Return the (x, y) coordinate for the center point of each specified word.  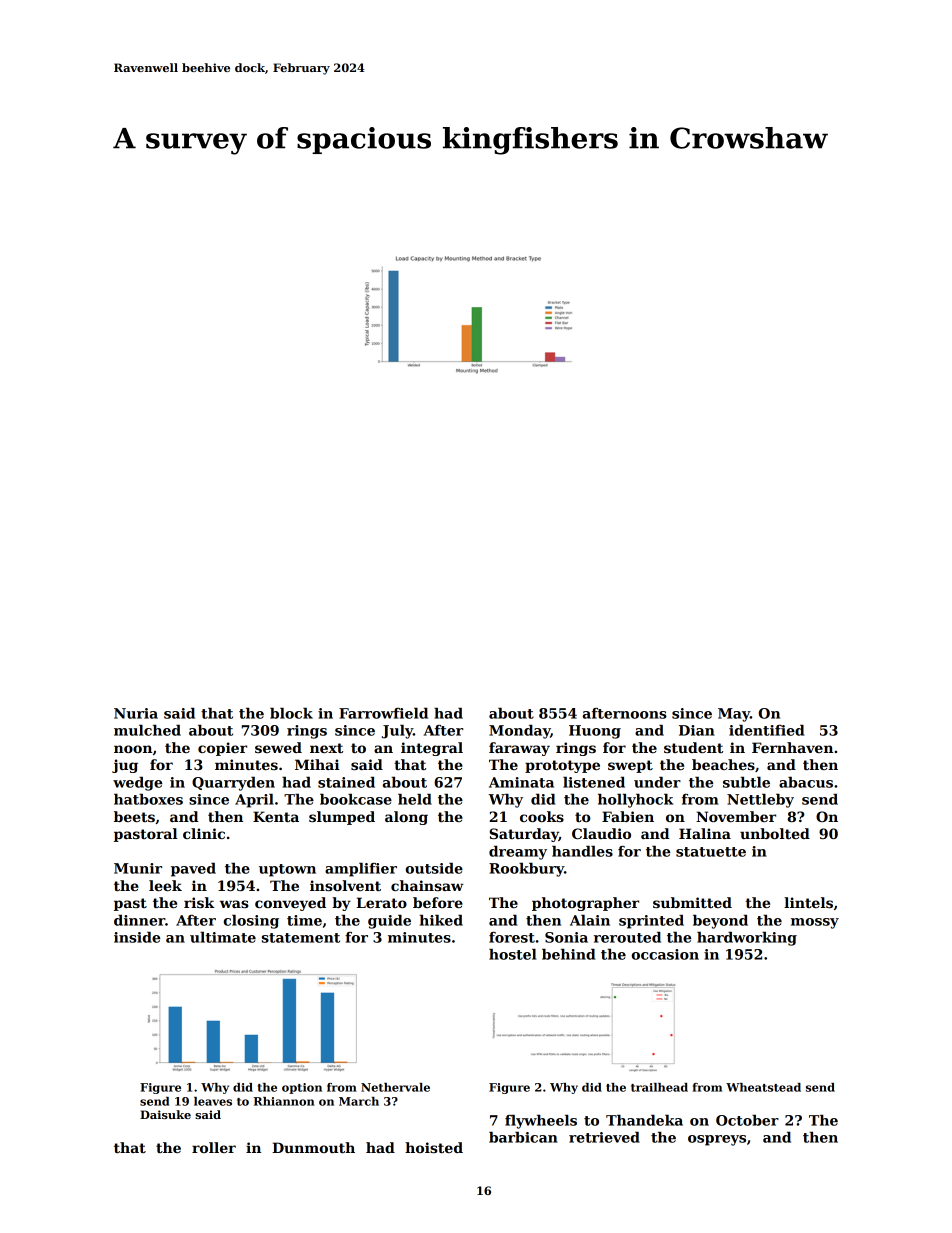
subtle (746, 782)
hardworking (747, 939)
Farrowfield (383, 713)
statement (301, 938)
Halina (705, 833)
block (291, 713)
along (406, 818)
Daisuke (165, 1114)
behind (568, 954)
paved (193, 870)
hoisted (434, 1147)
